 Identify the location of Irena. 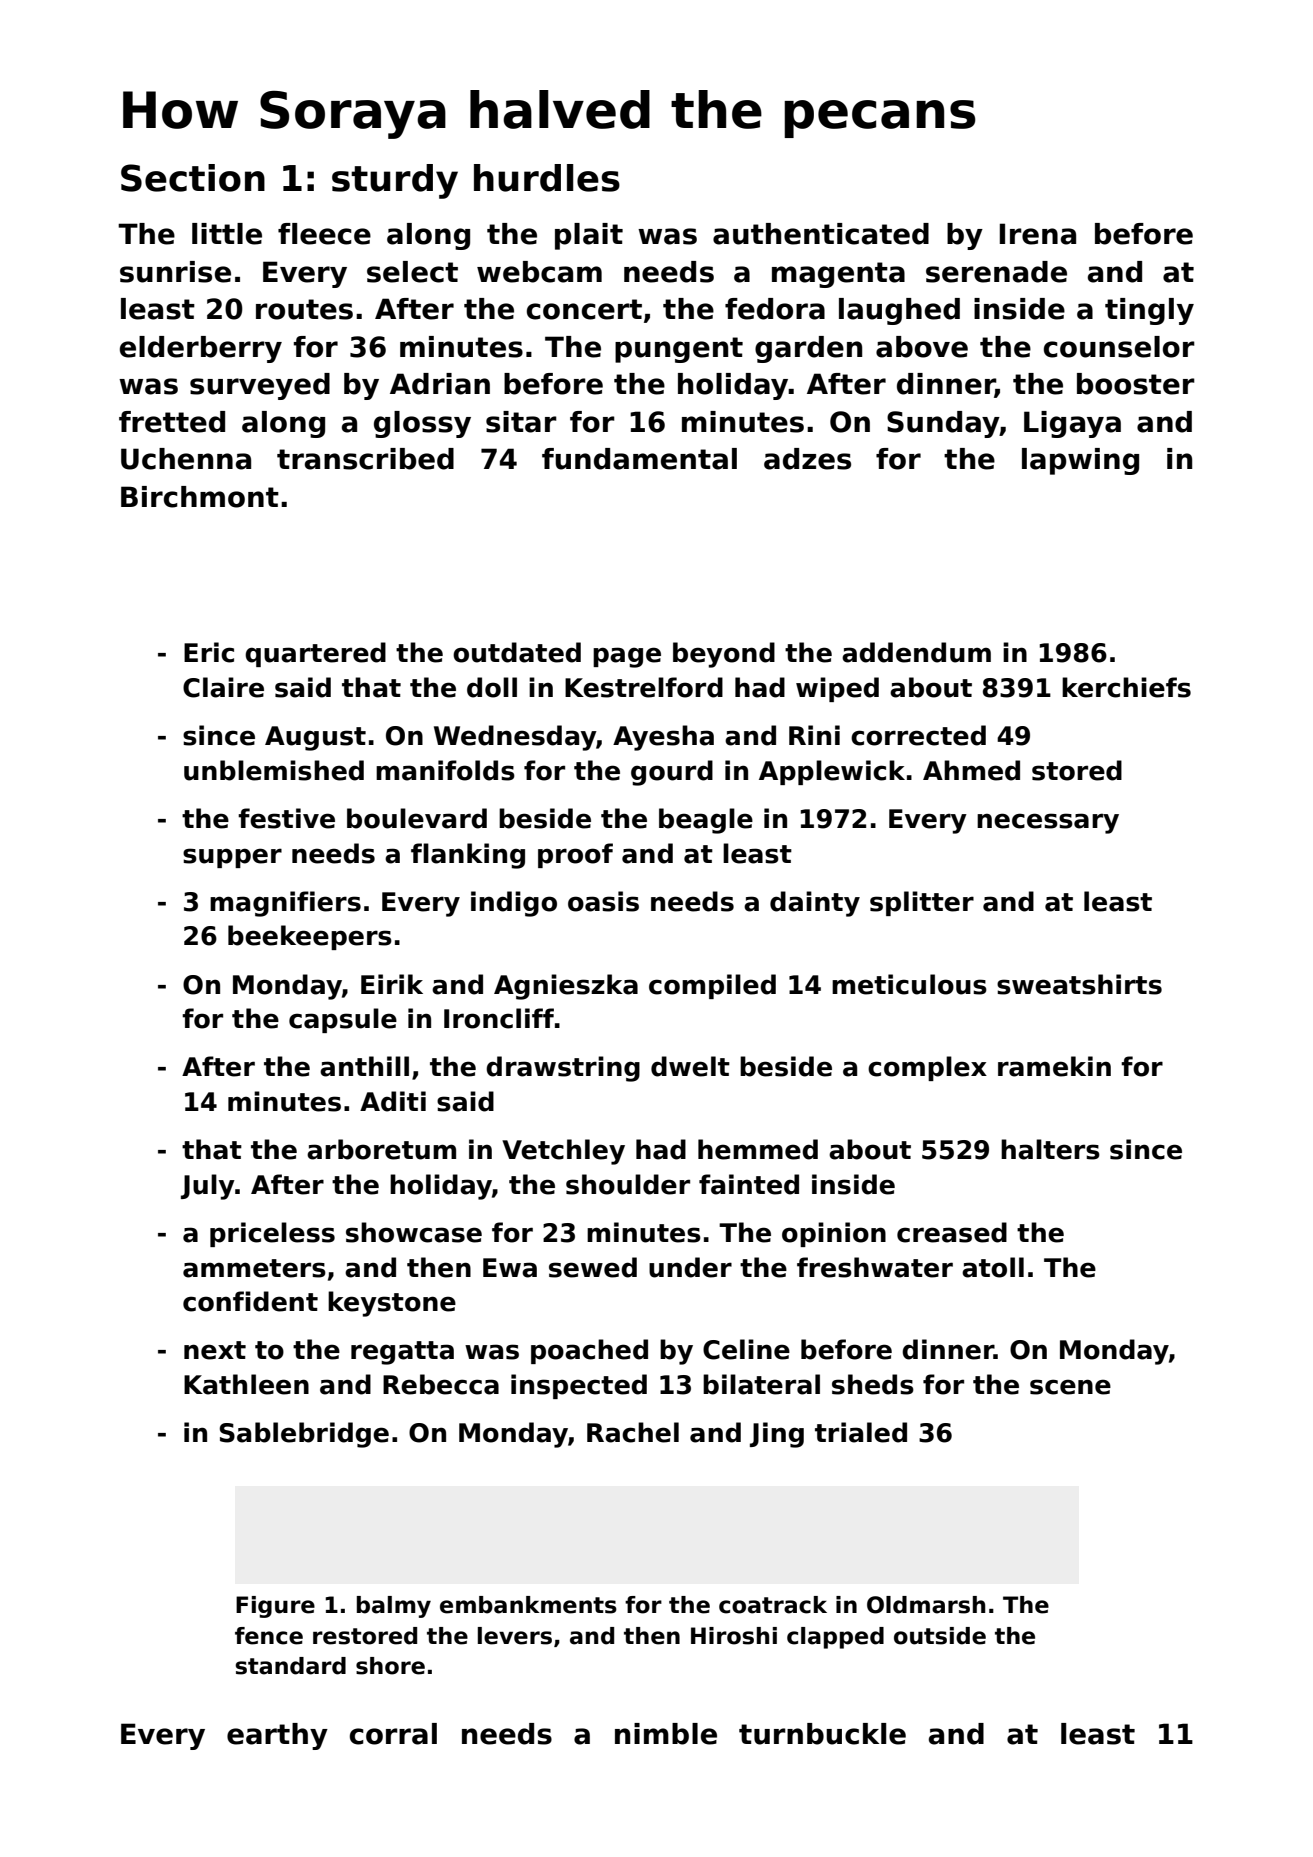
(1038, 234).
